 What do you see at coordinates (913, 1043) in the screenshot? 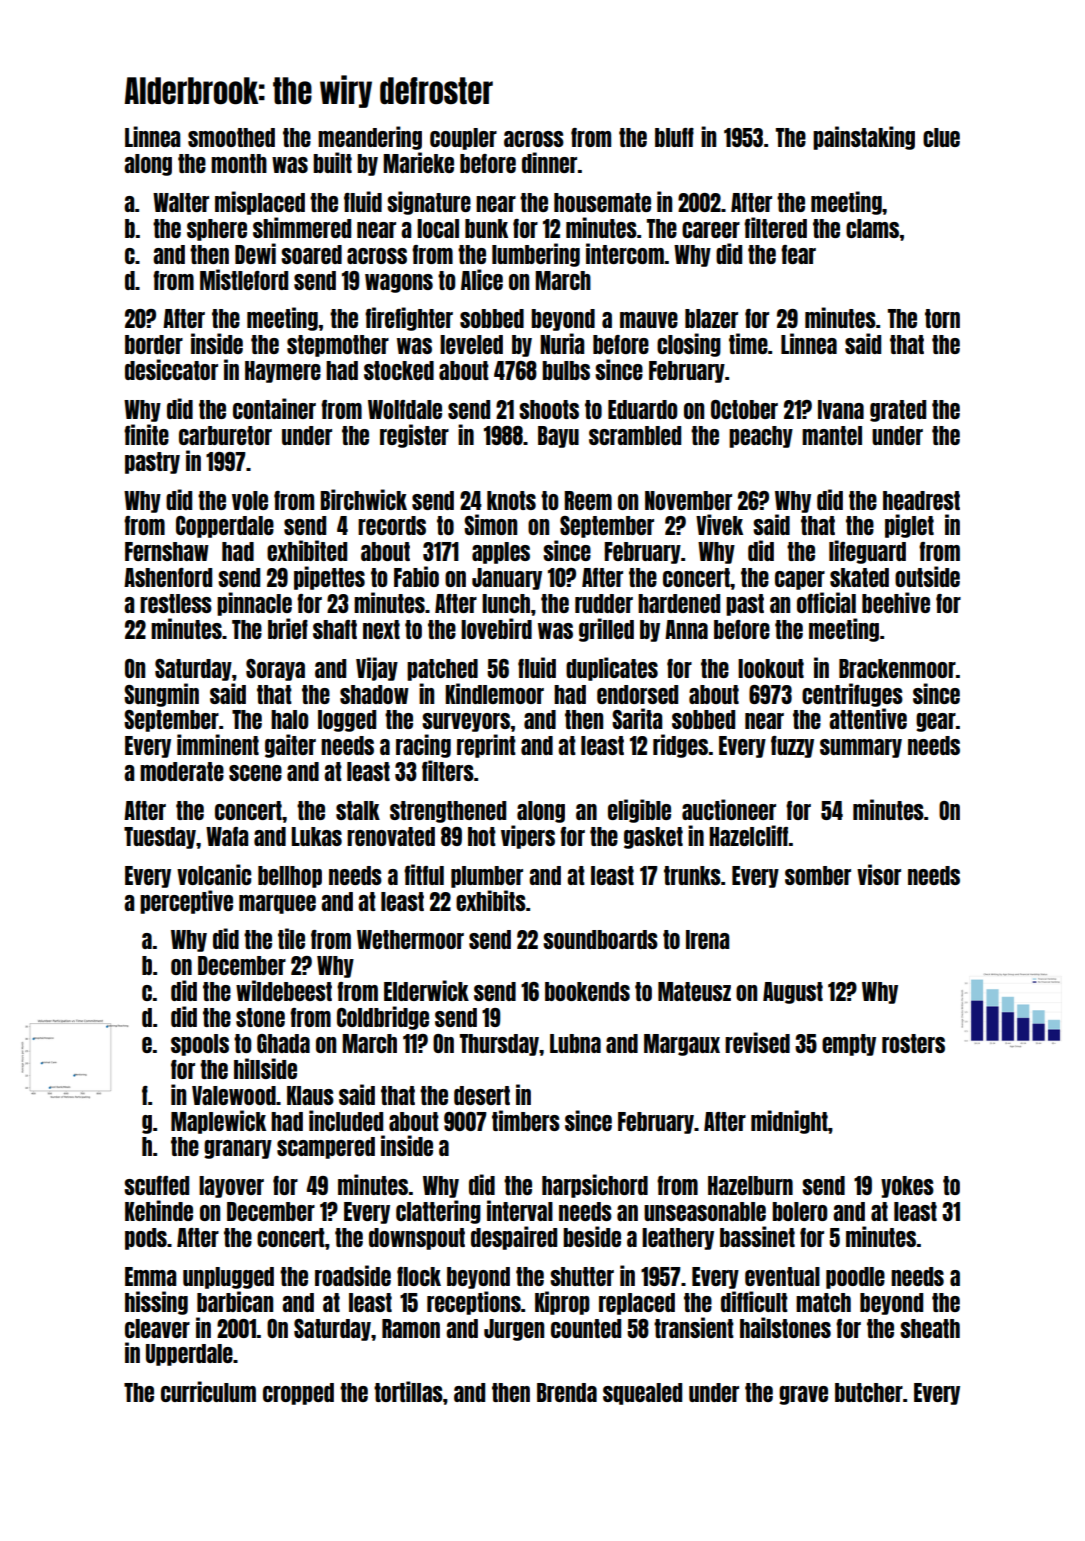
I see `rosters` at bounding box center [913, 1043].
